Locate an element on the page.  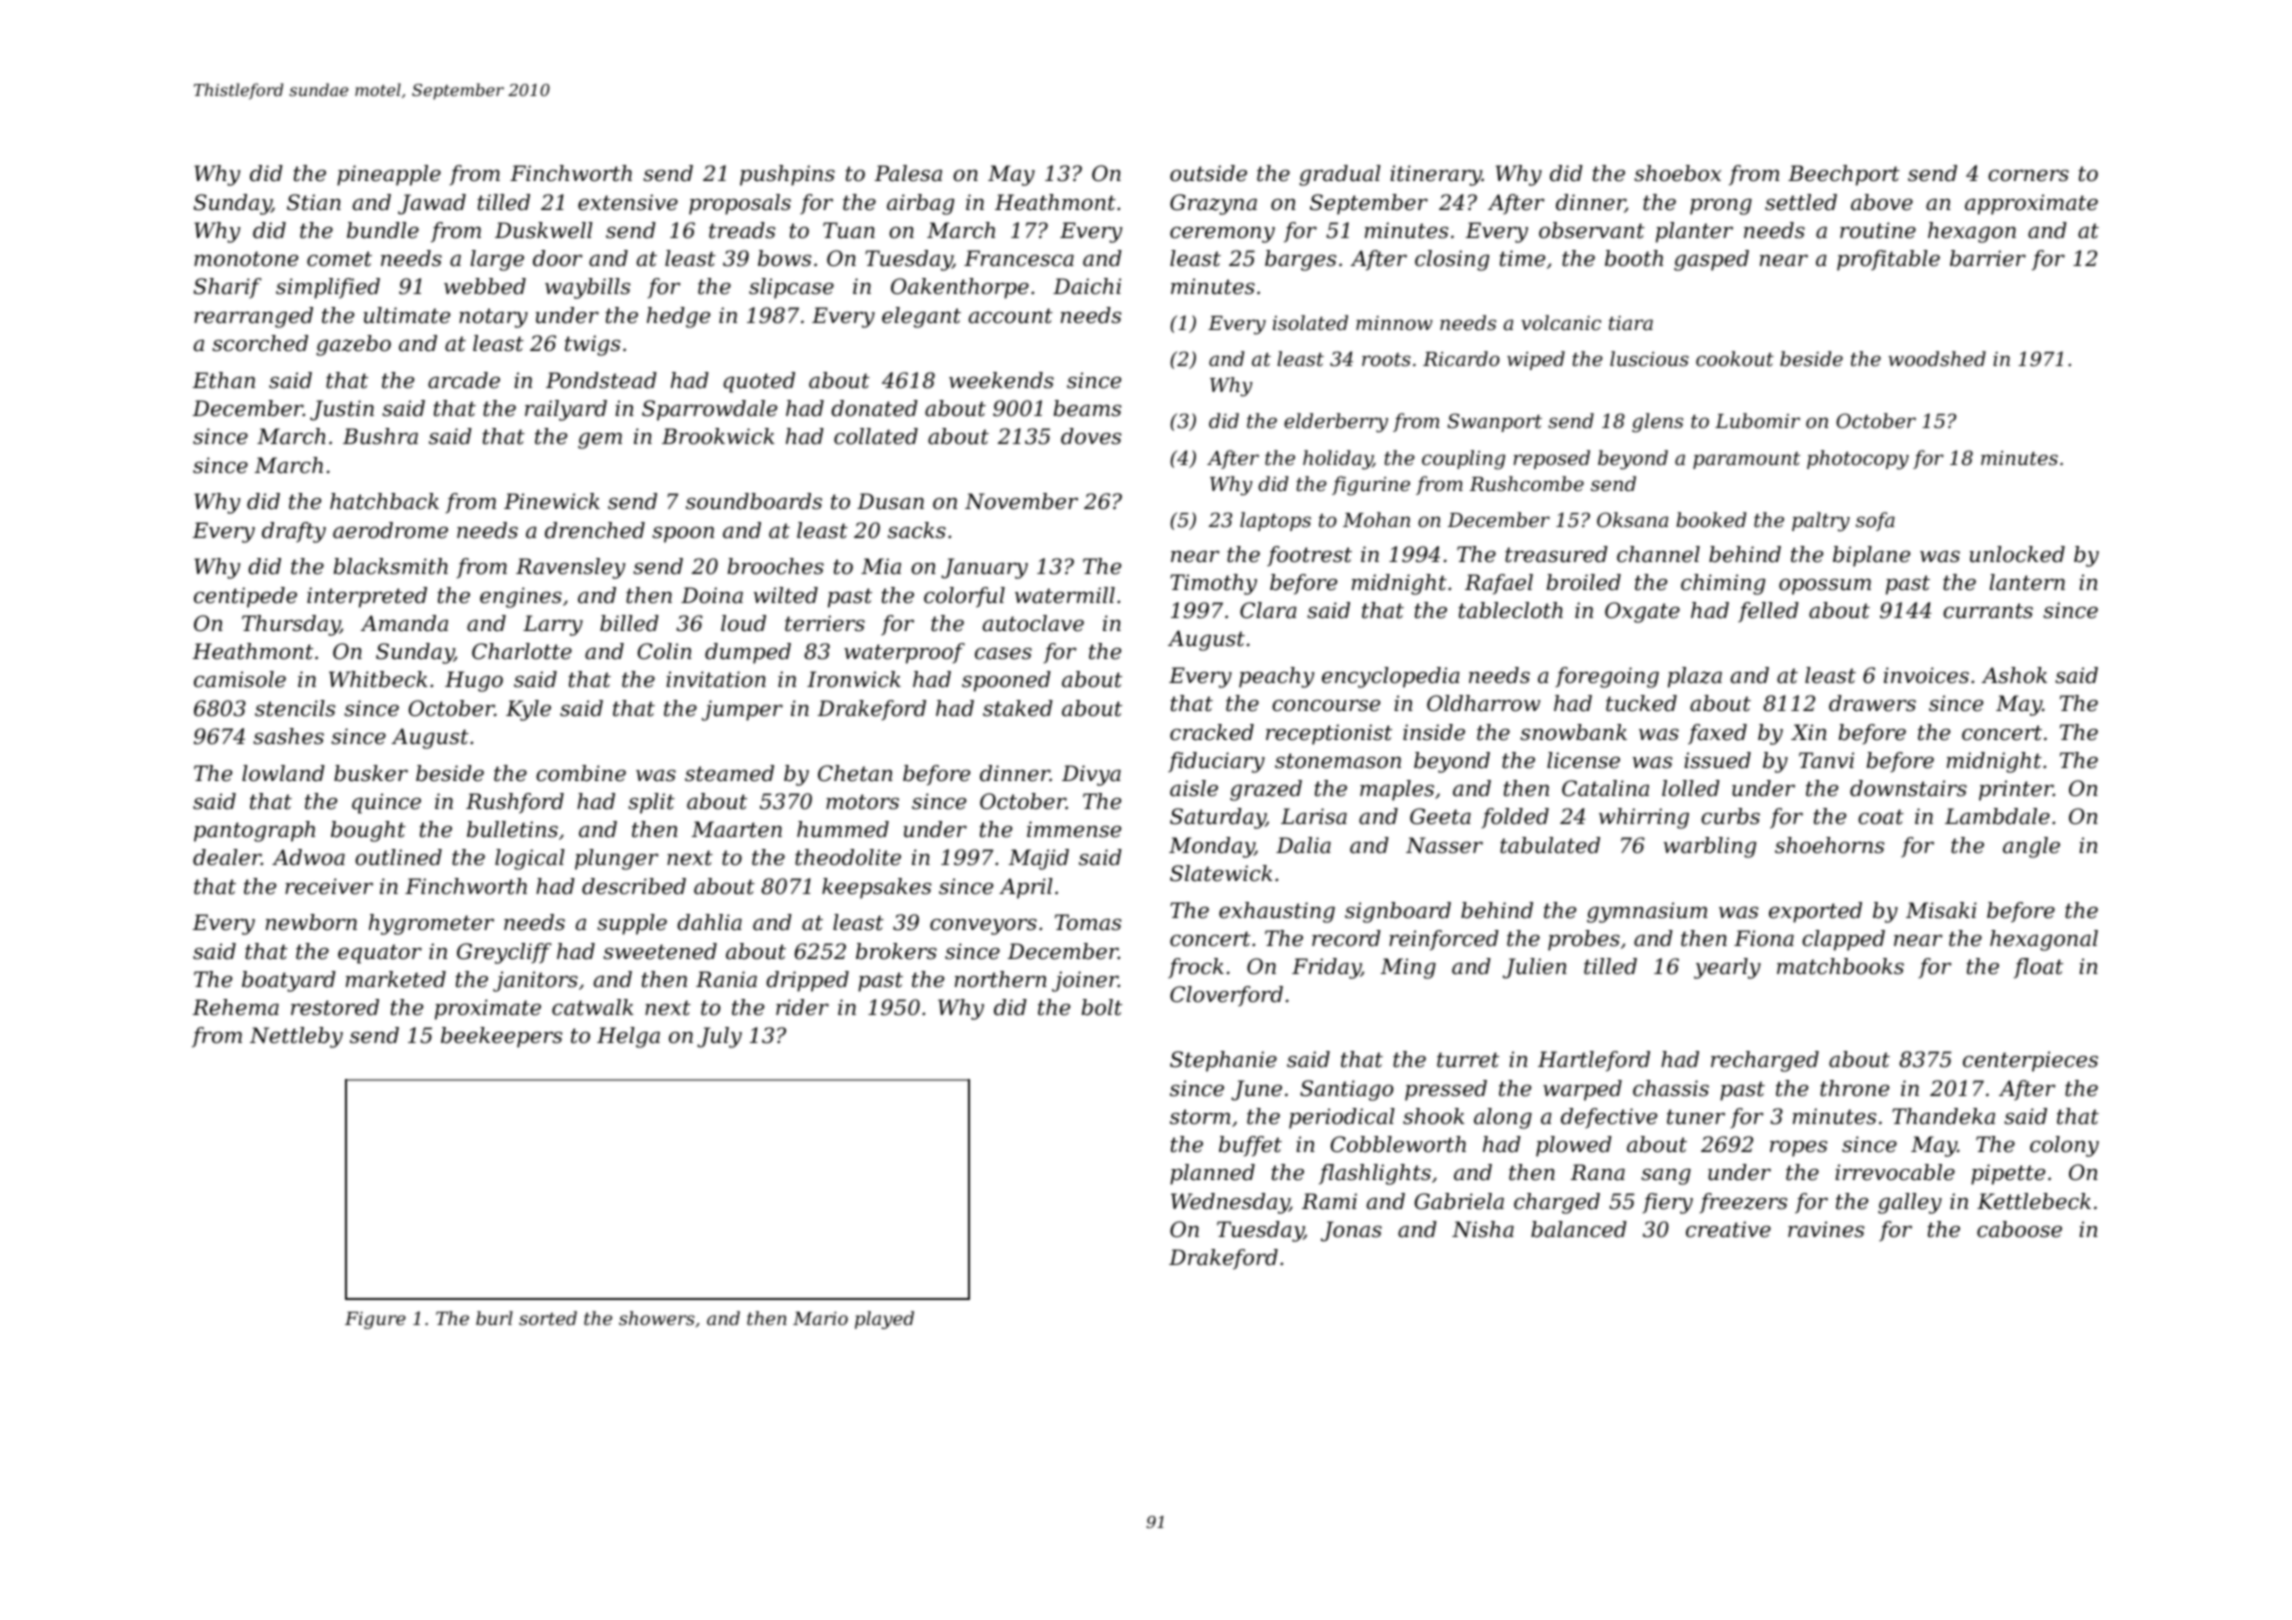
corners is located at coordinates (2028, 176).
